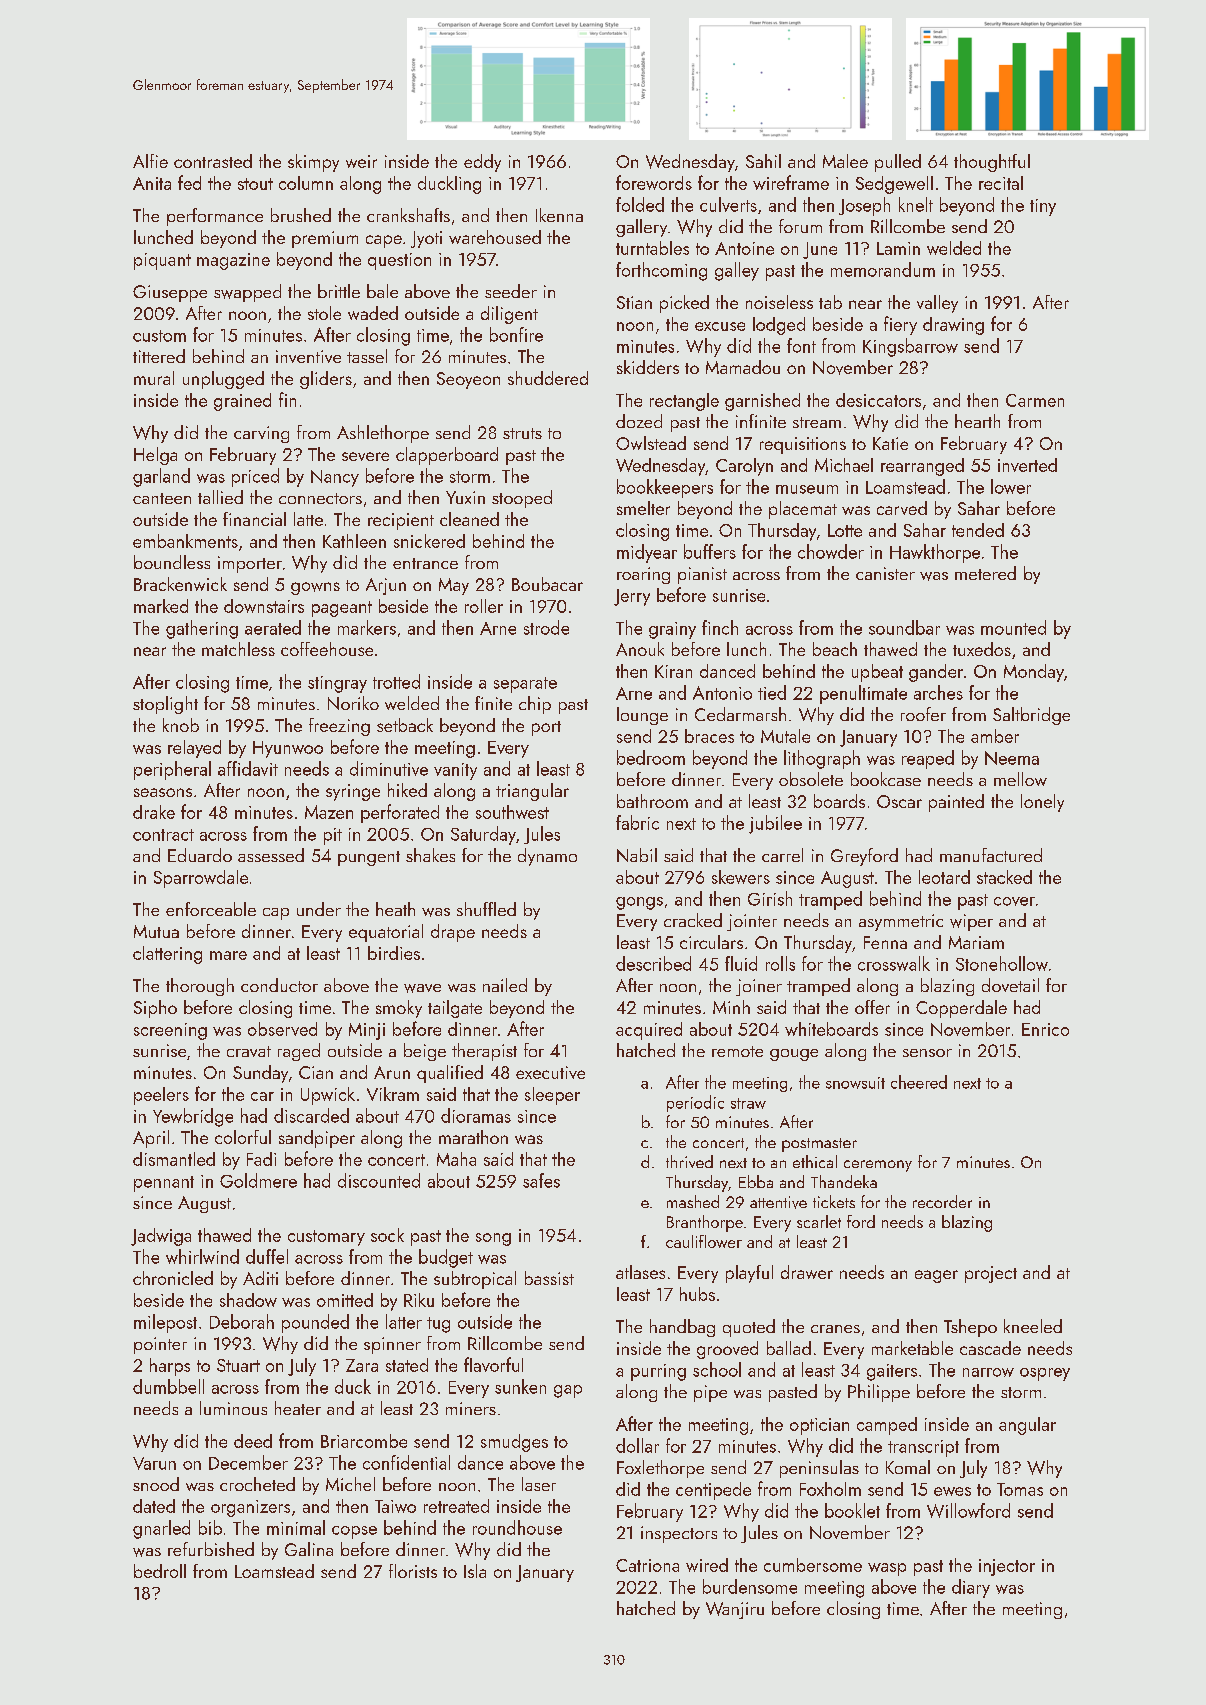 The width and height of the image is (1206, 1705). I want to click on Alfie, so click(150, 161).
